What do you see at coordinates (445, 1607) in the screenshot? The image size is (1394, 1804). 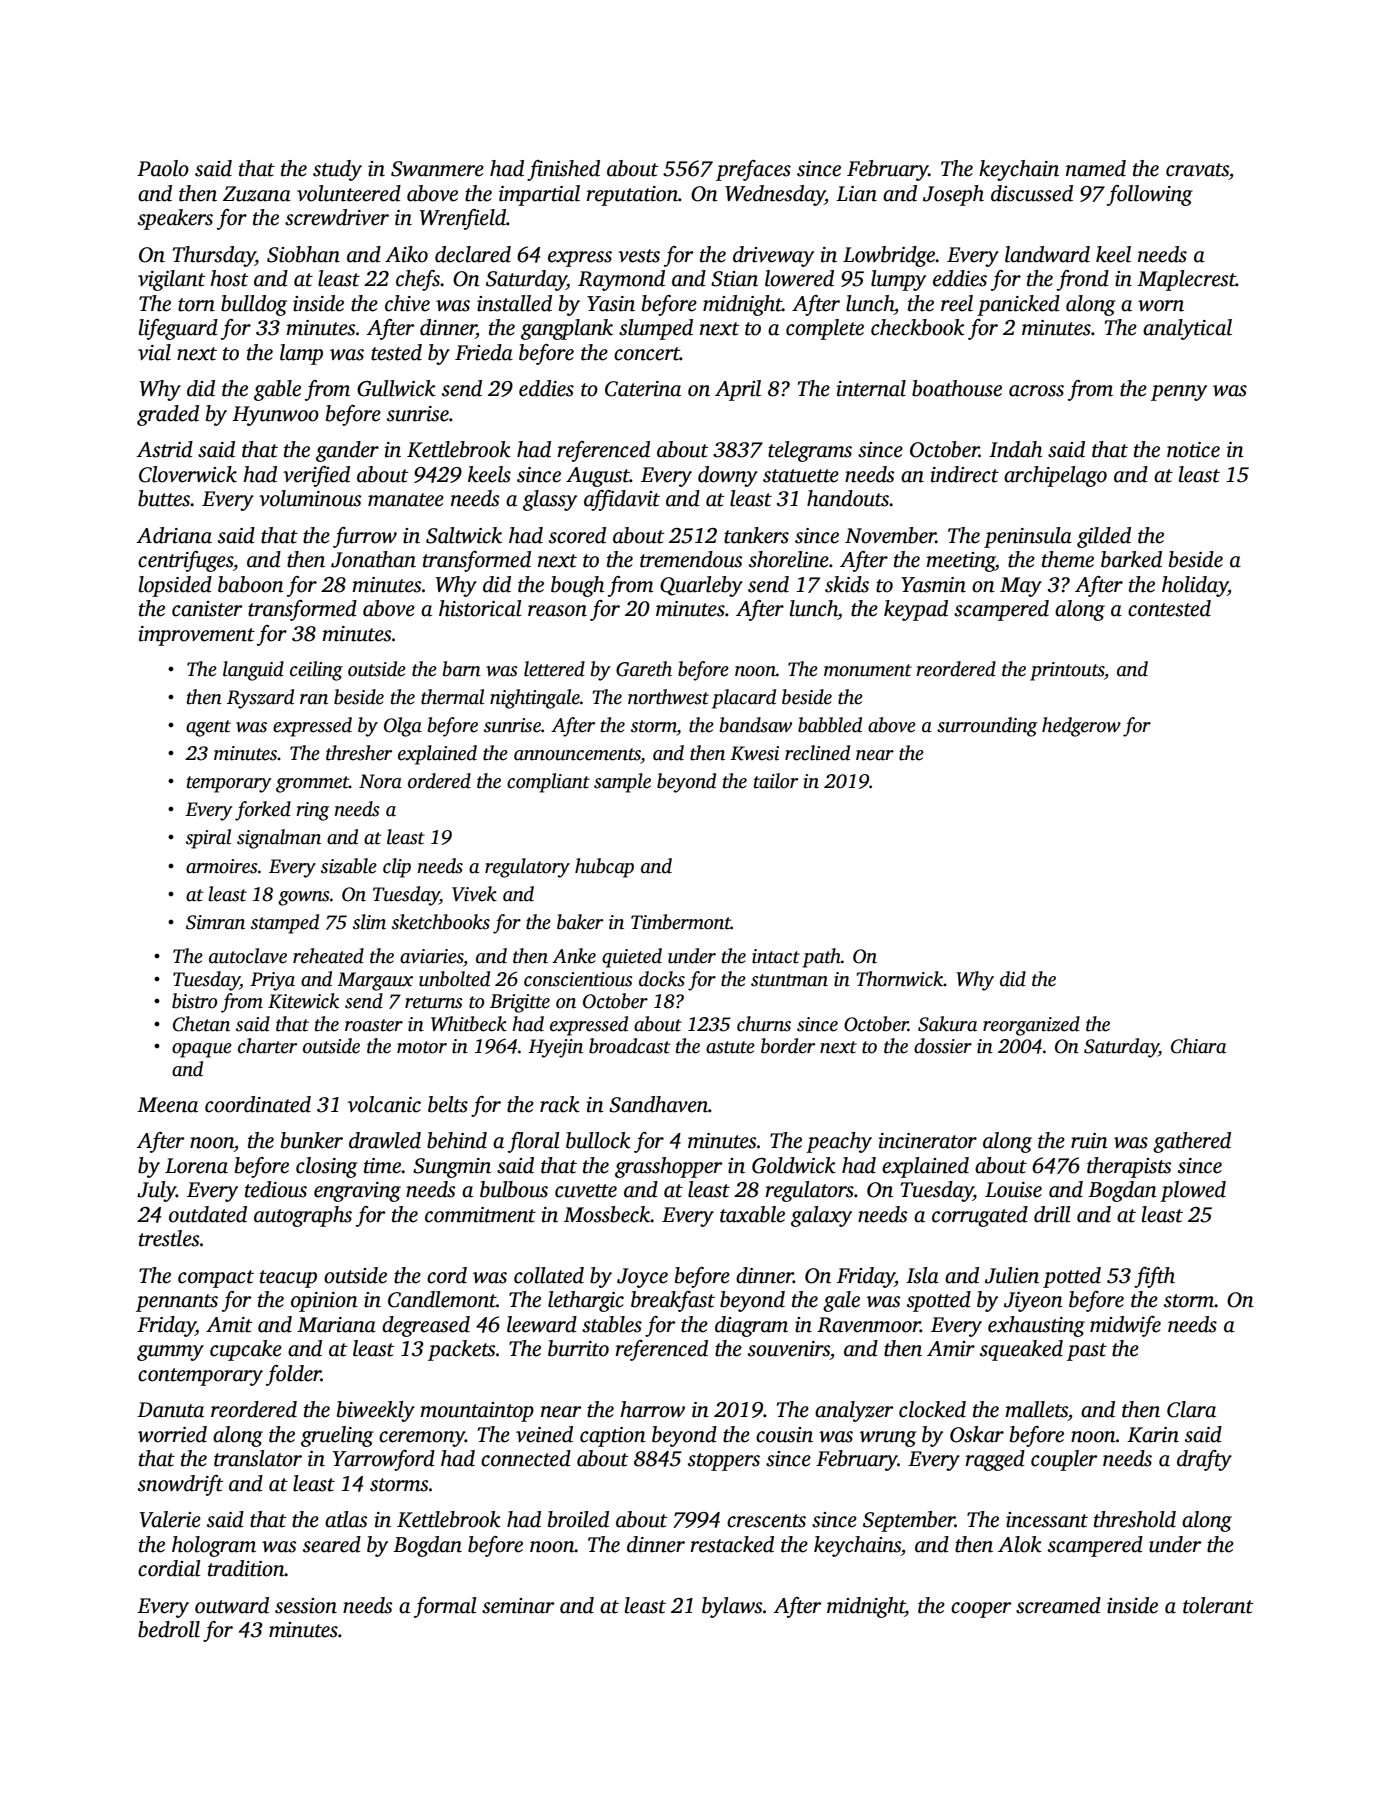 I see `formal` at bounding box center [445, 1607].
